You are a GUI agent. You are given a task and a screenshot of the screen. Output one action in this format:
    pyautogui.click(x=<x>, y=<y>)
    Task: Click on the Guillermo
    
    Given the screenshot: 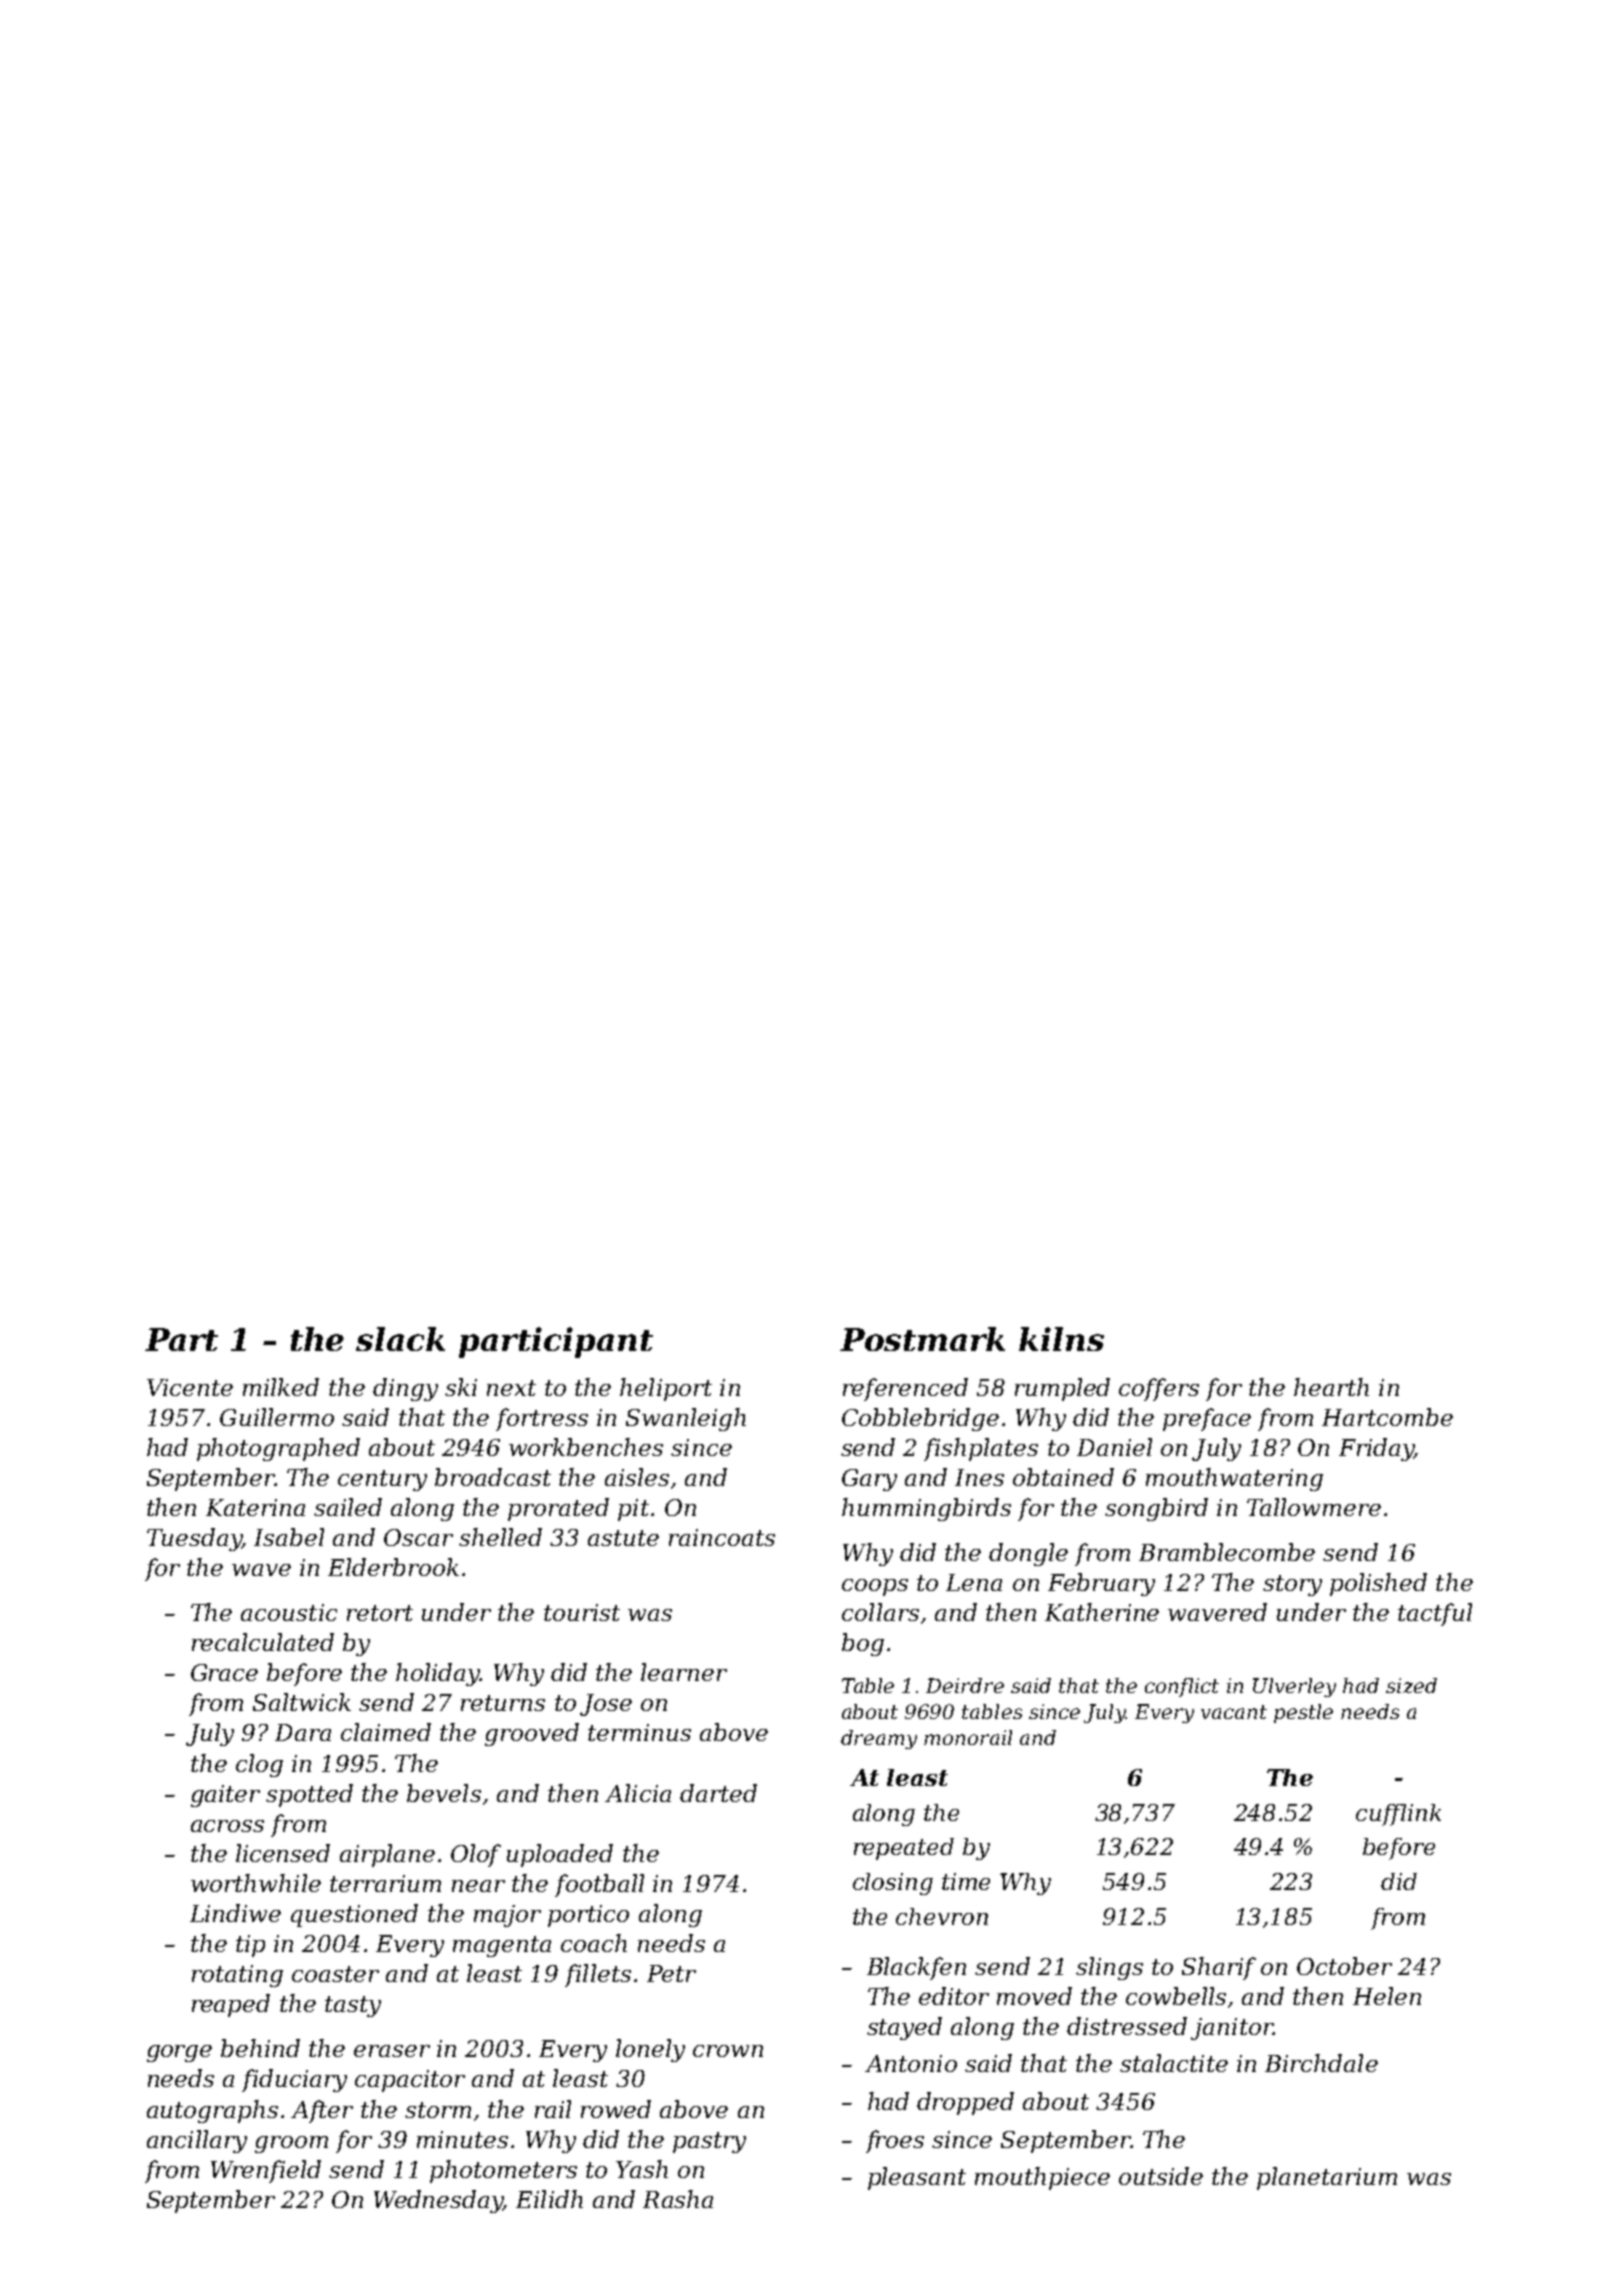 What is the action you would take?
    pyautogui.click(x=277, y=1417)
